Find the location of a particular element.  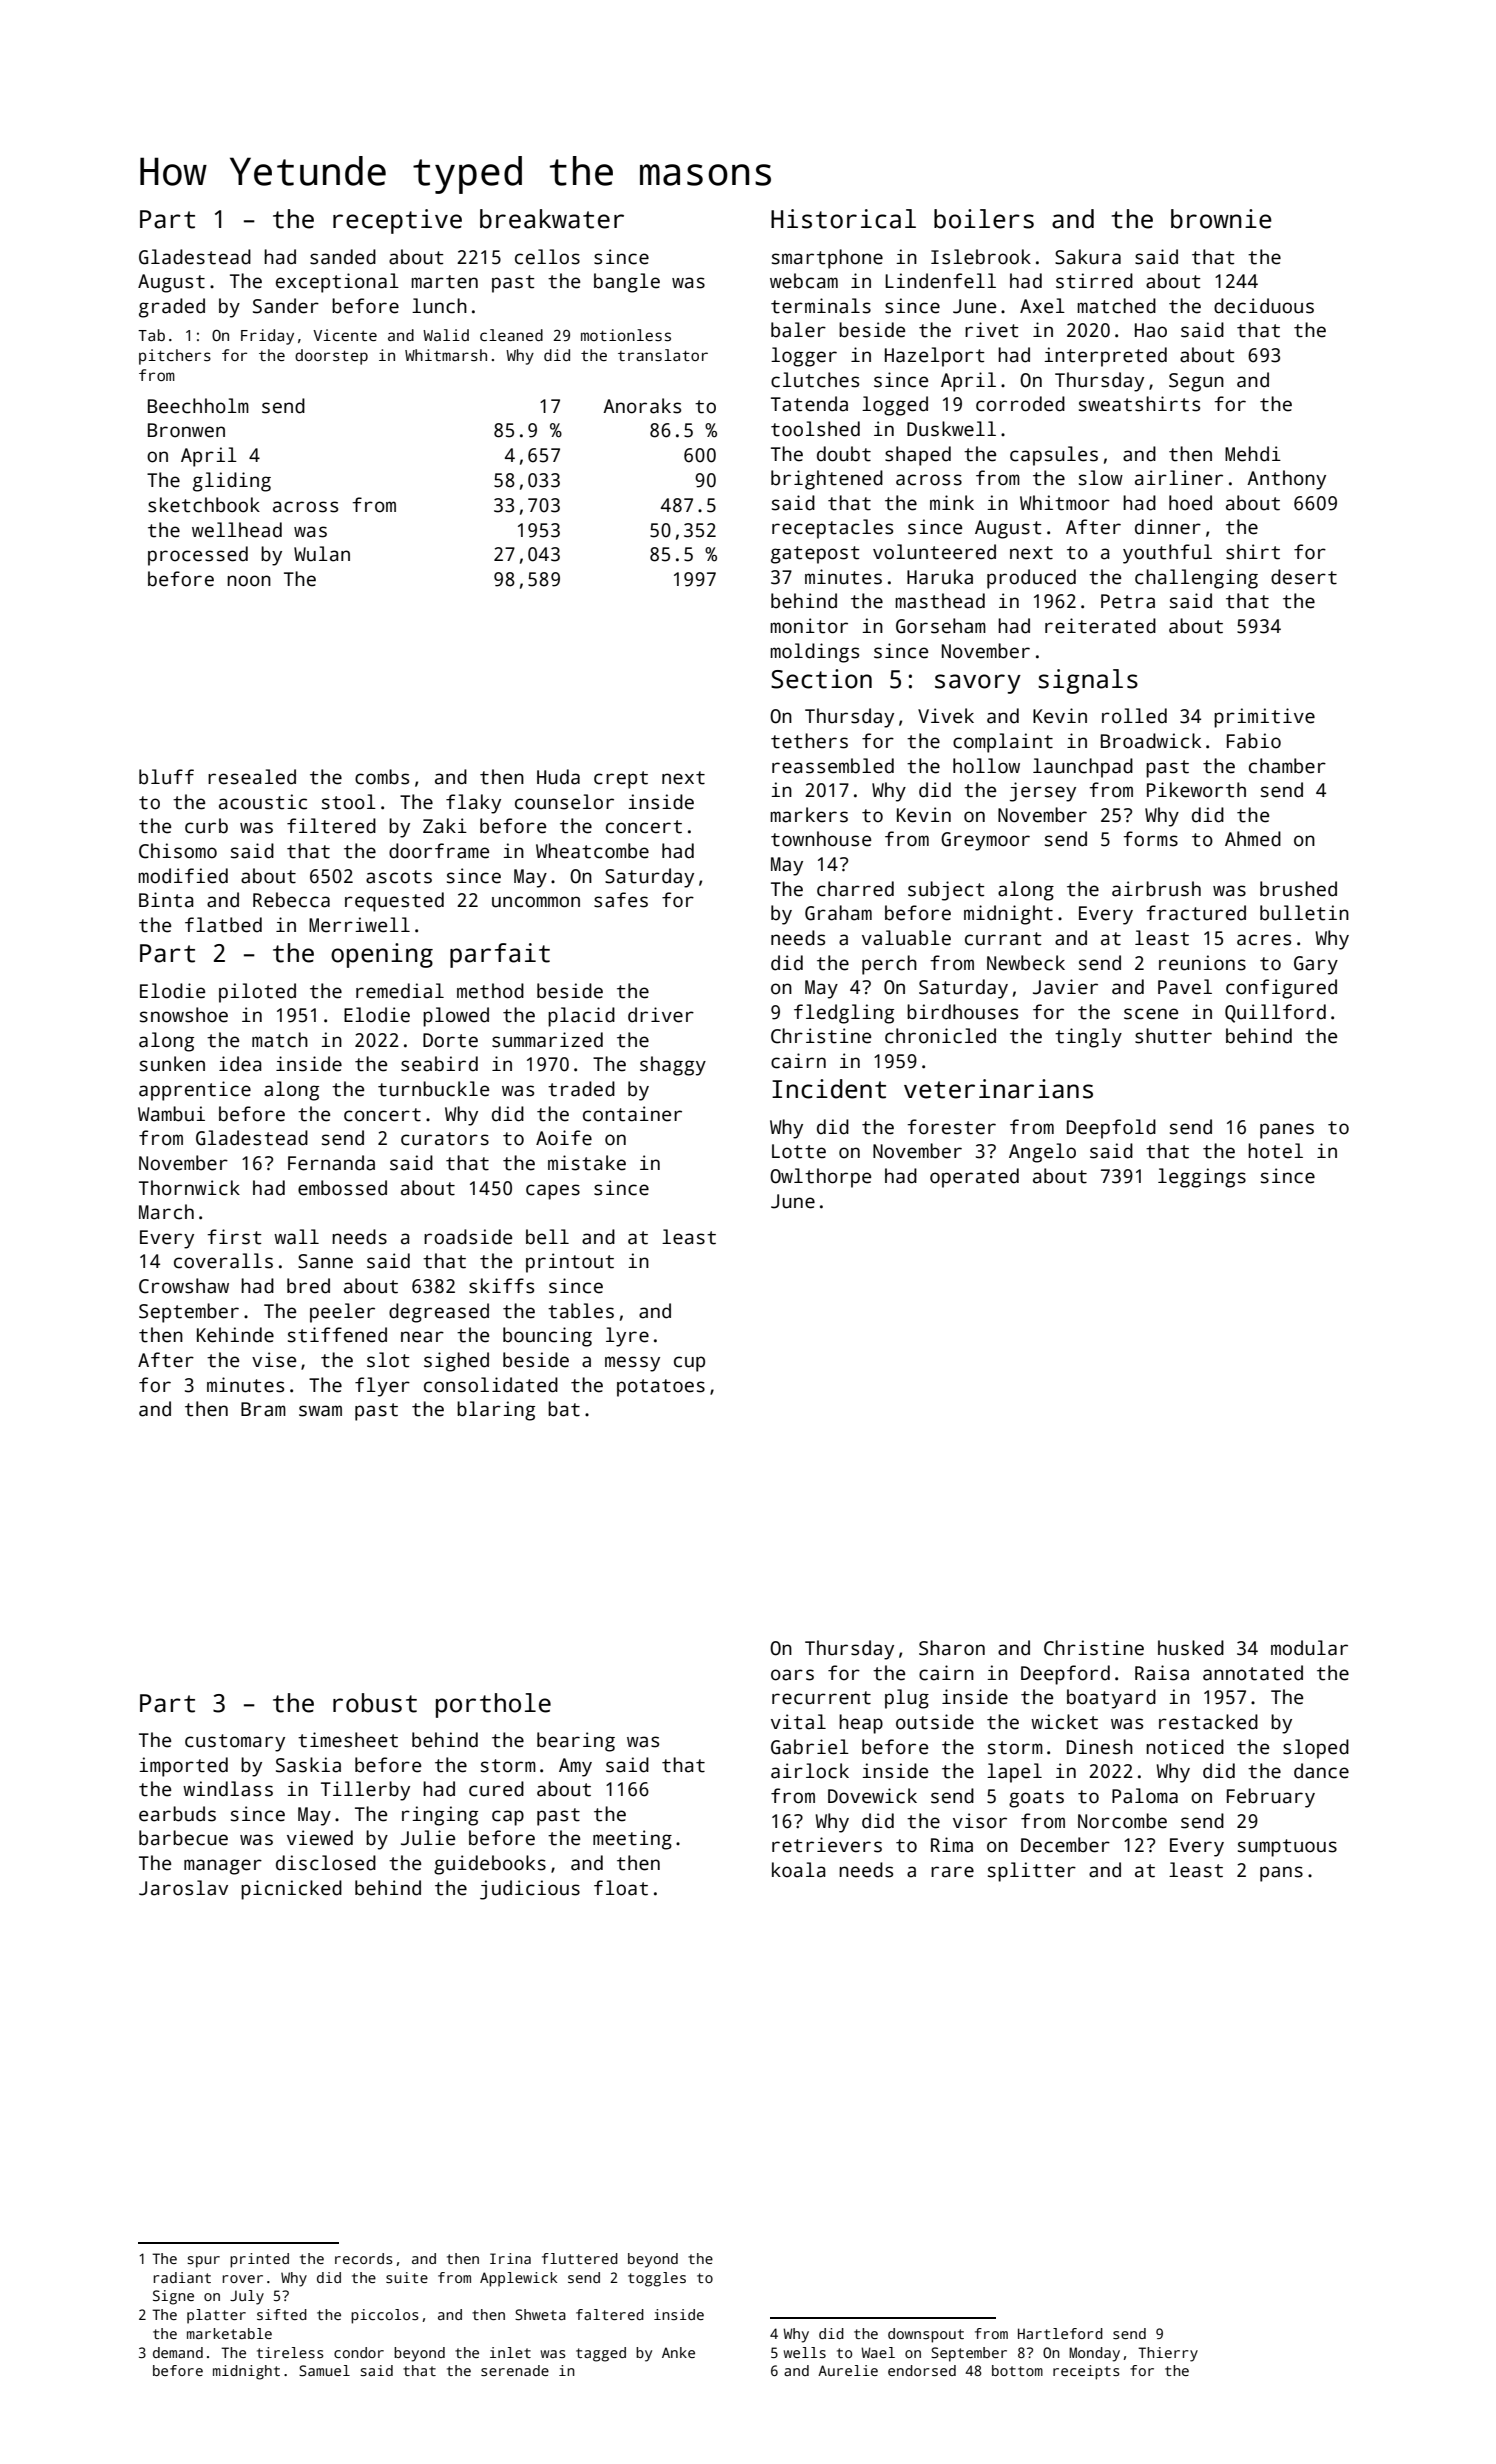

receptive is located at coordinates (397, 221).
